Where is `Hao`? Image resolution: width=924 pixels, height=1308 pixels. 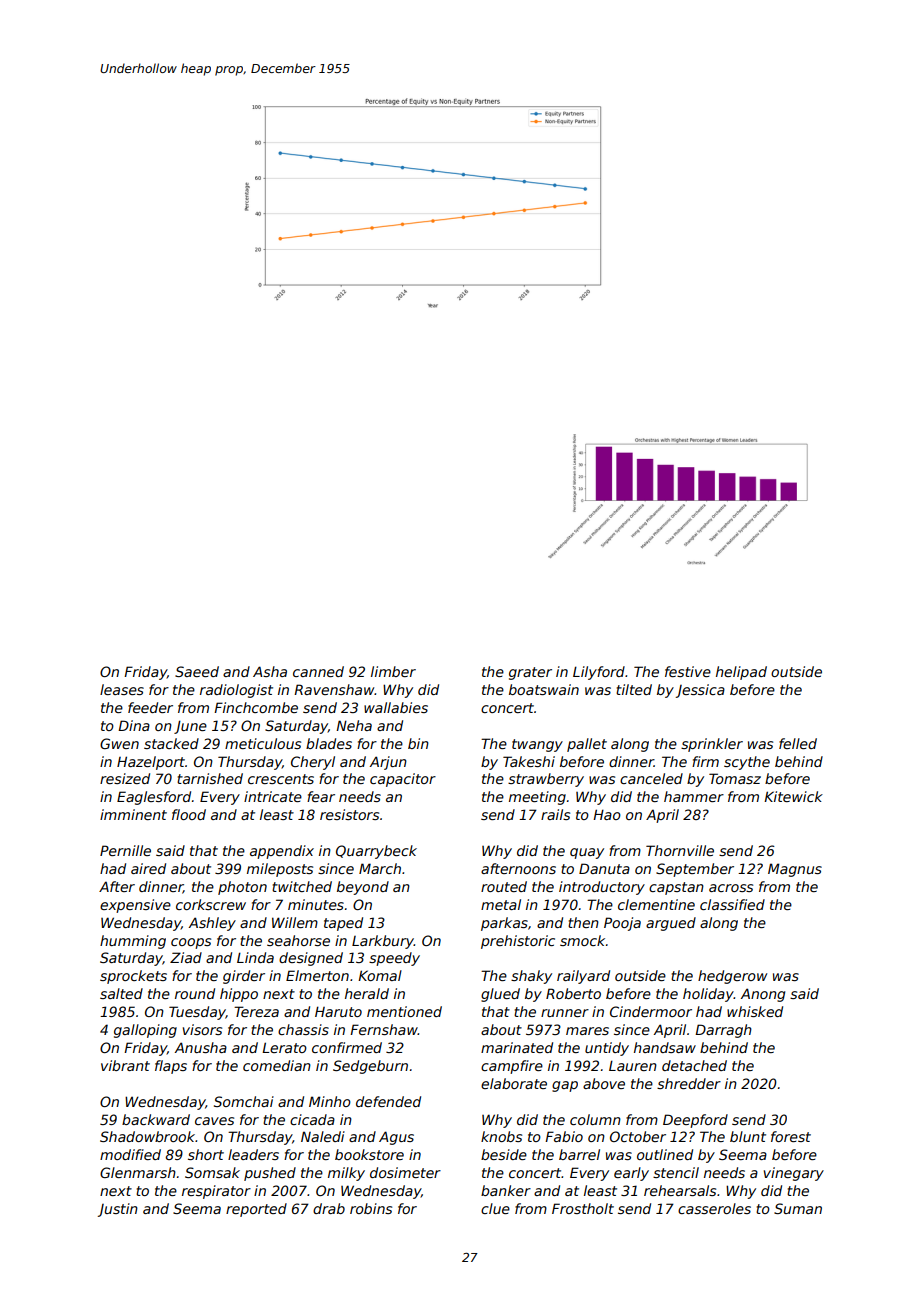 Hao is located at coordinates (607, 814).
